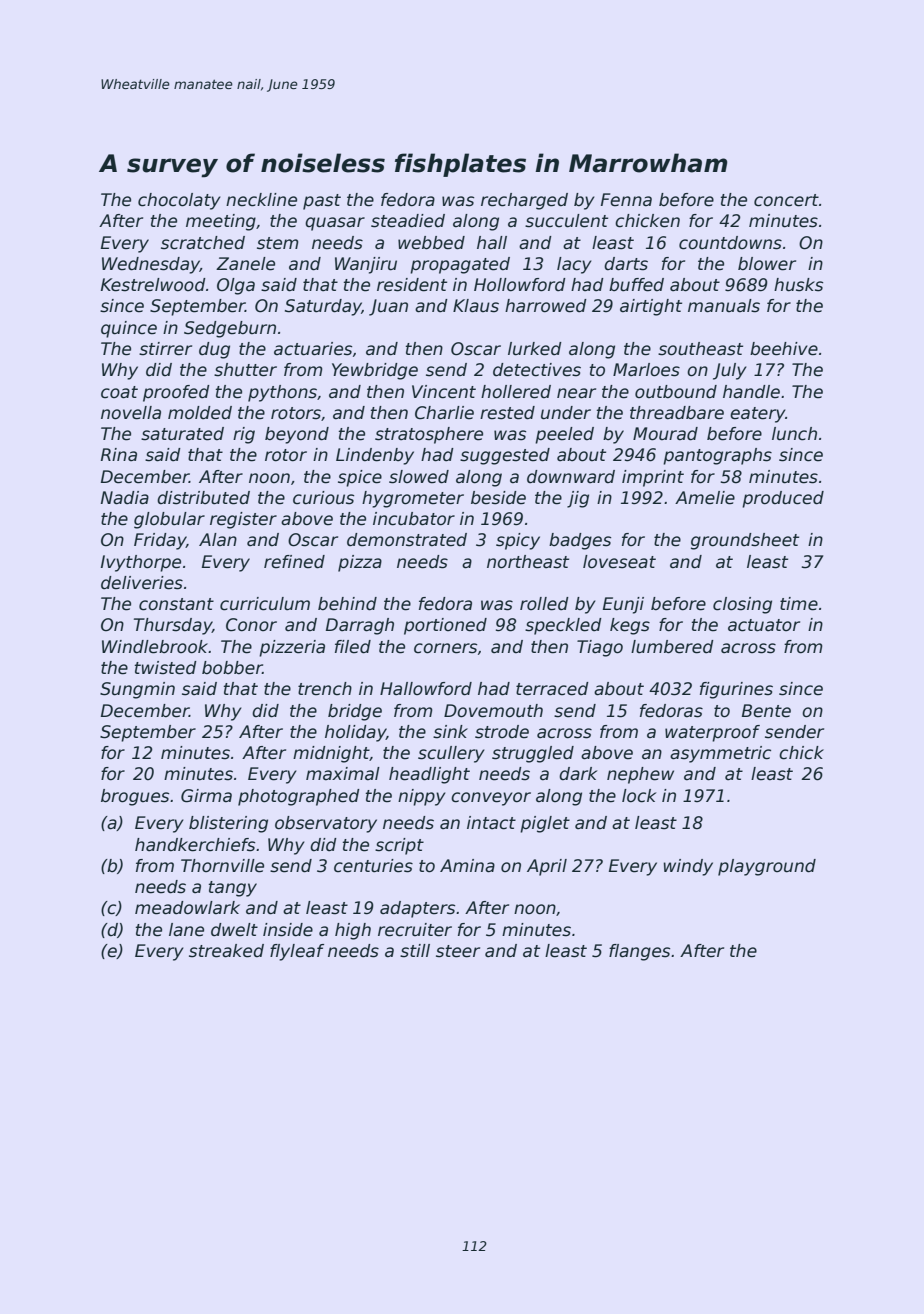 Image resolution: width=924 pixels, height=1314 pixels. Describe the element at coordinates (282, 393) in the screenshot. I see `pythons` at that location.
